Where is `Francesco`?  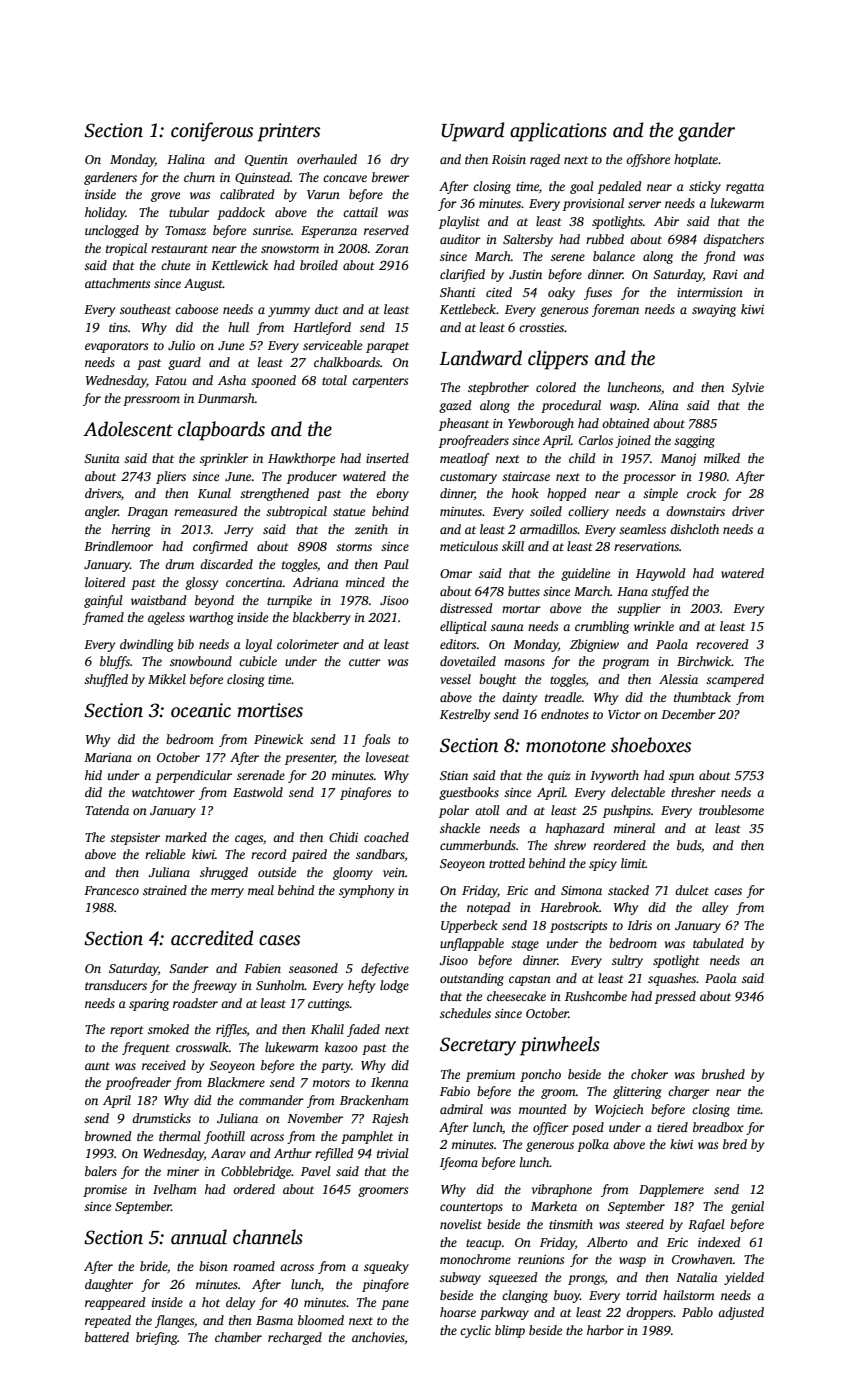 Francesco is located at coordinates (111, 890).
